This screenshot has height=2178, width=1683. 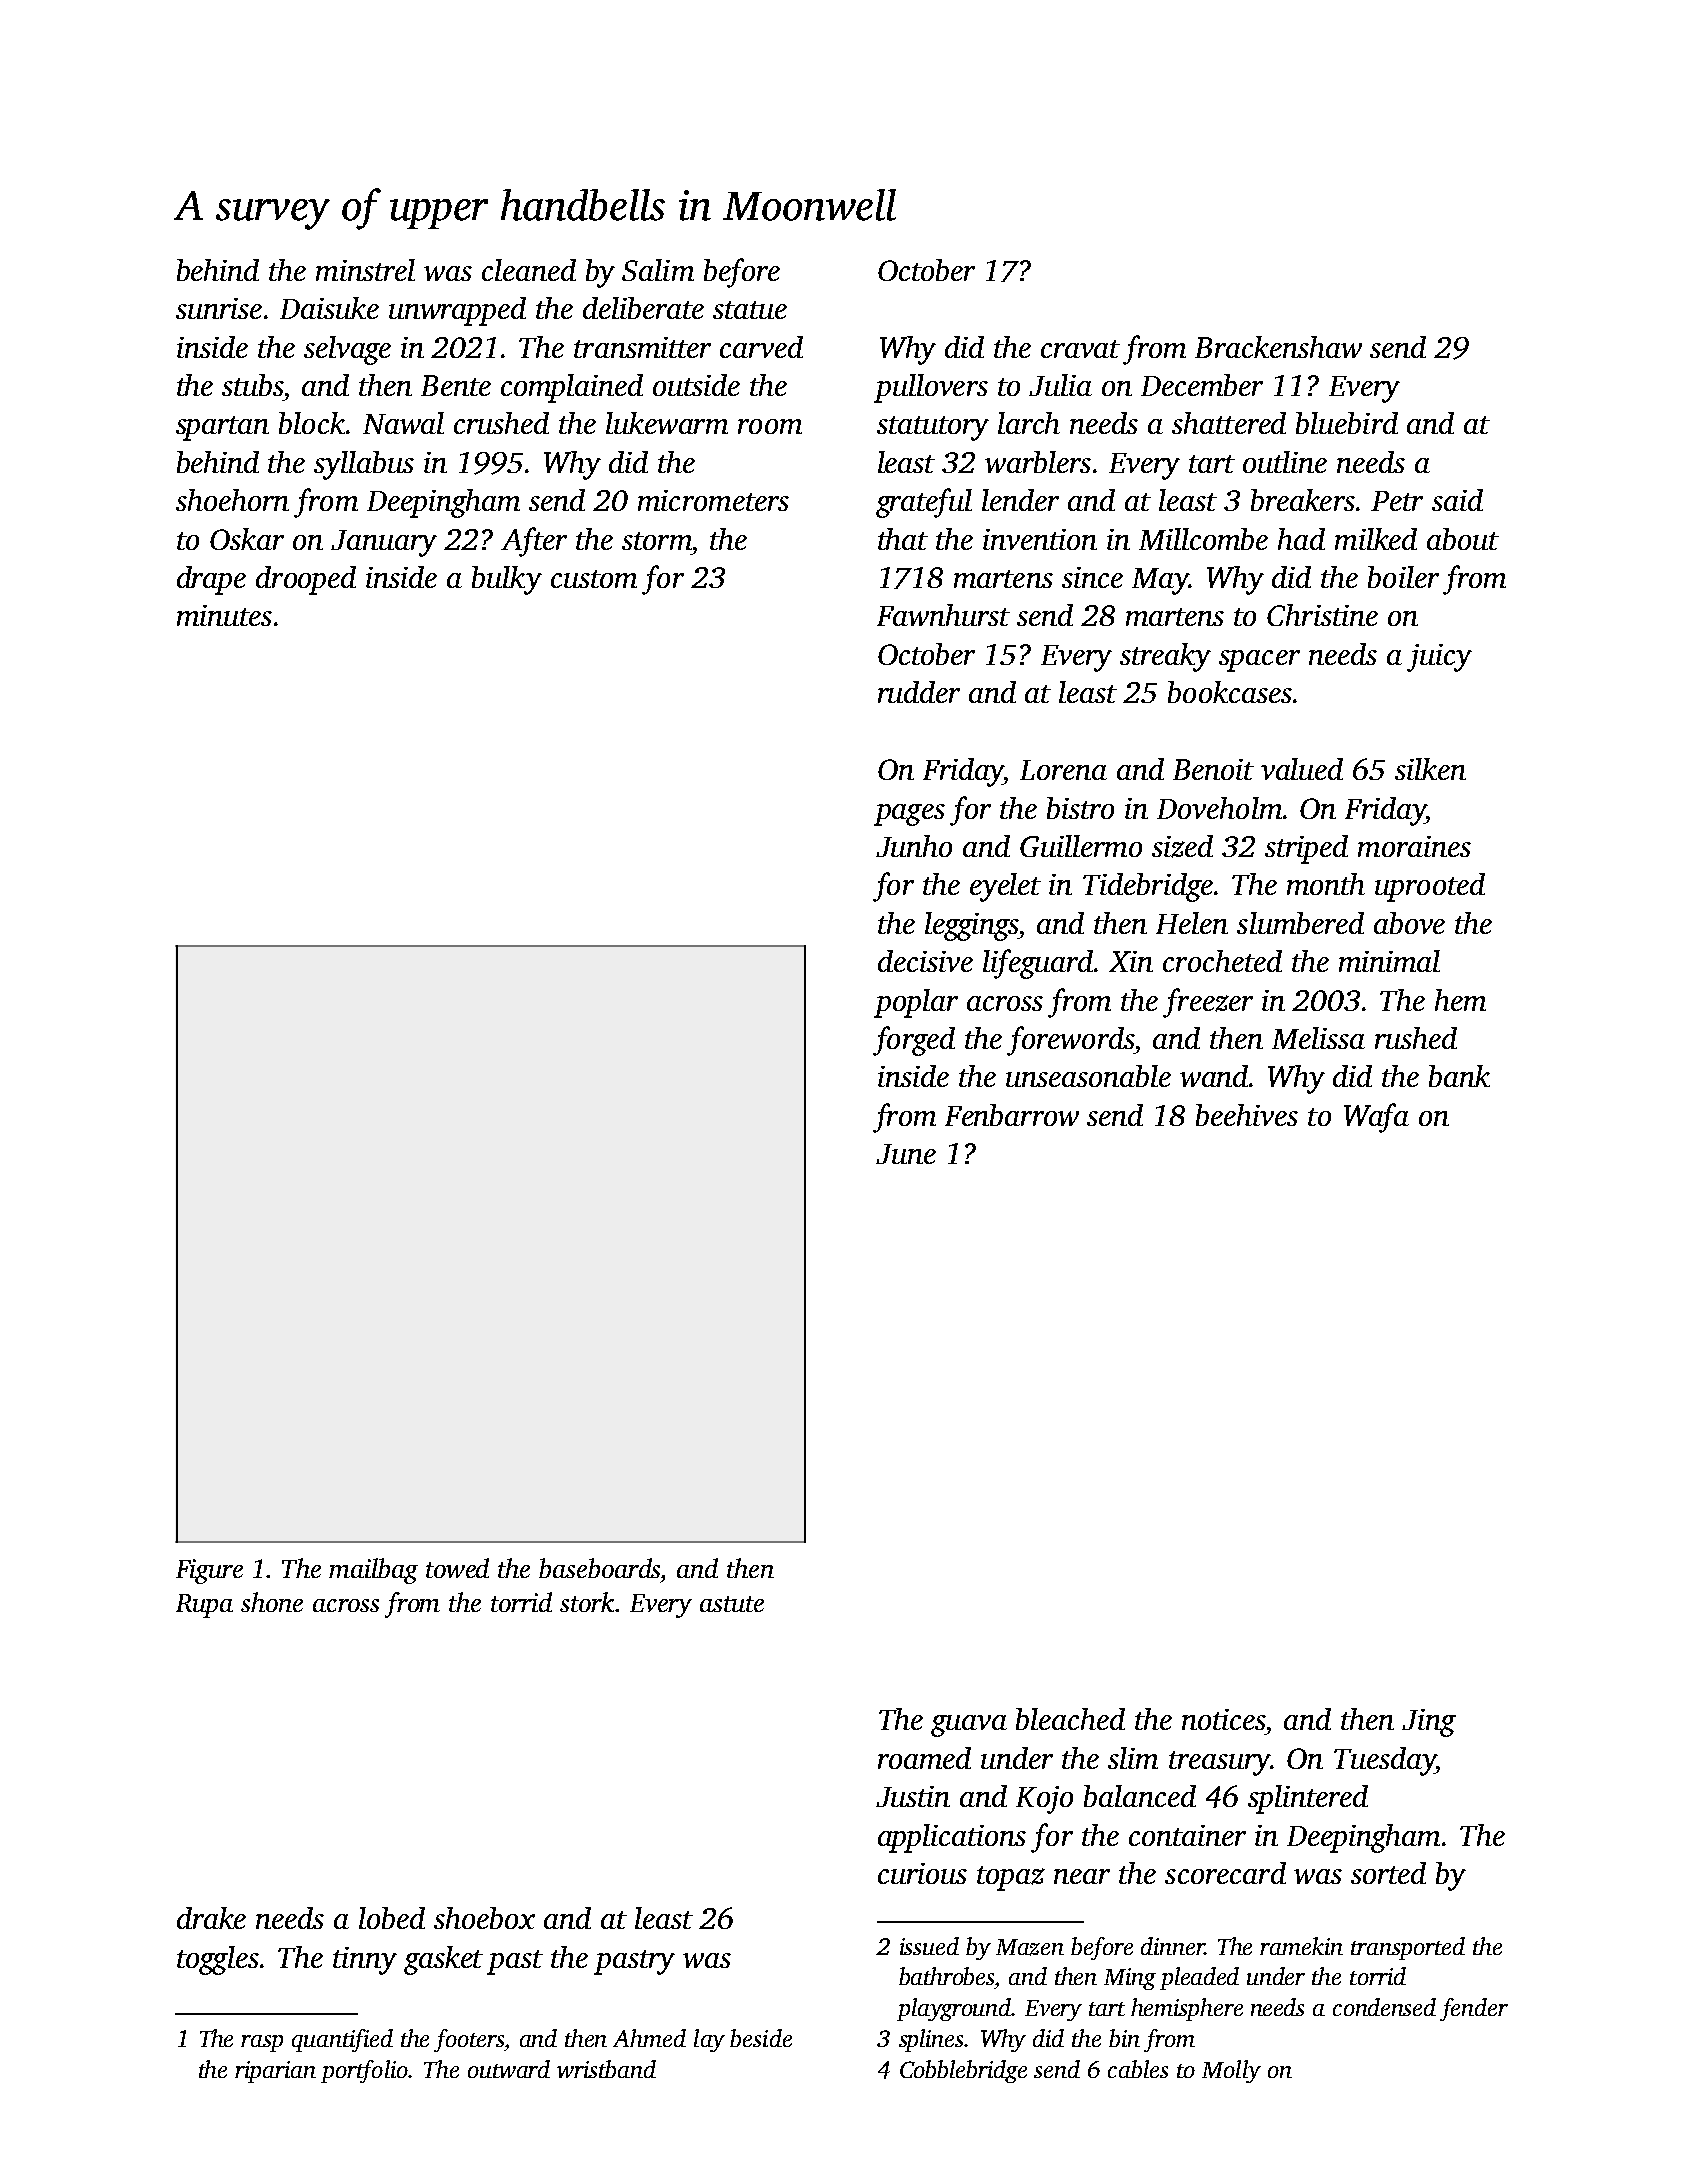 What do you see at coordinates (1429, 1723) in the screenshot?
I see `Jing` at bounding box center [1429, 1723].
